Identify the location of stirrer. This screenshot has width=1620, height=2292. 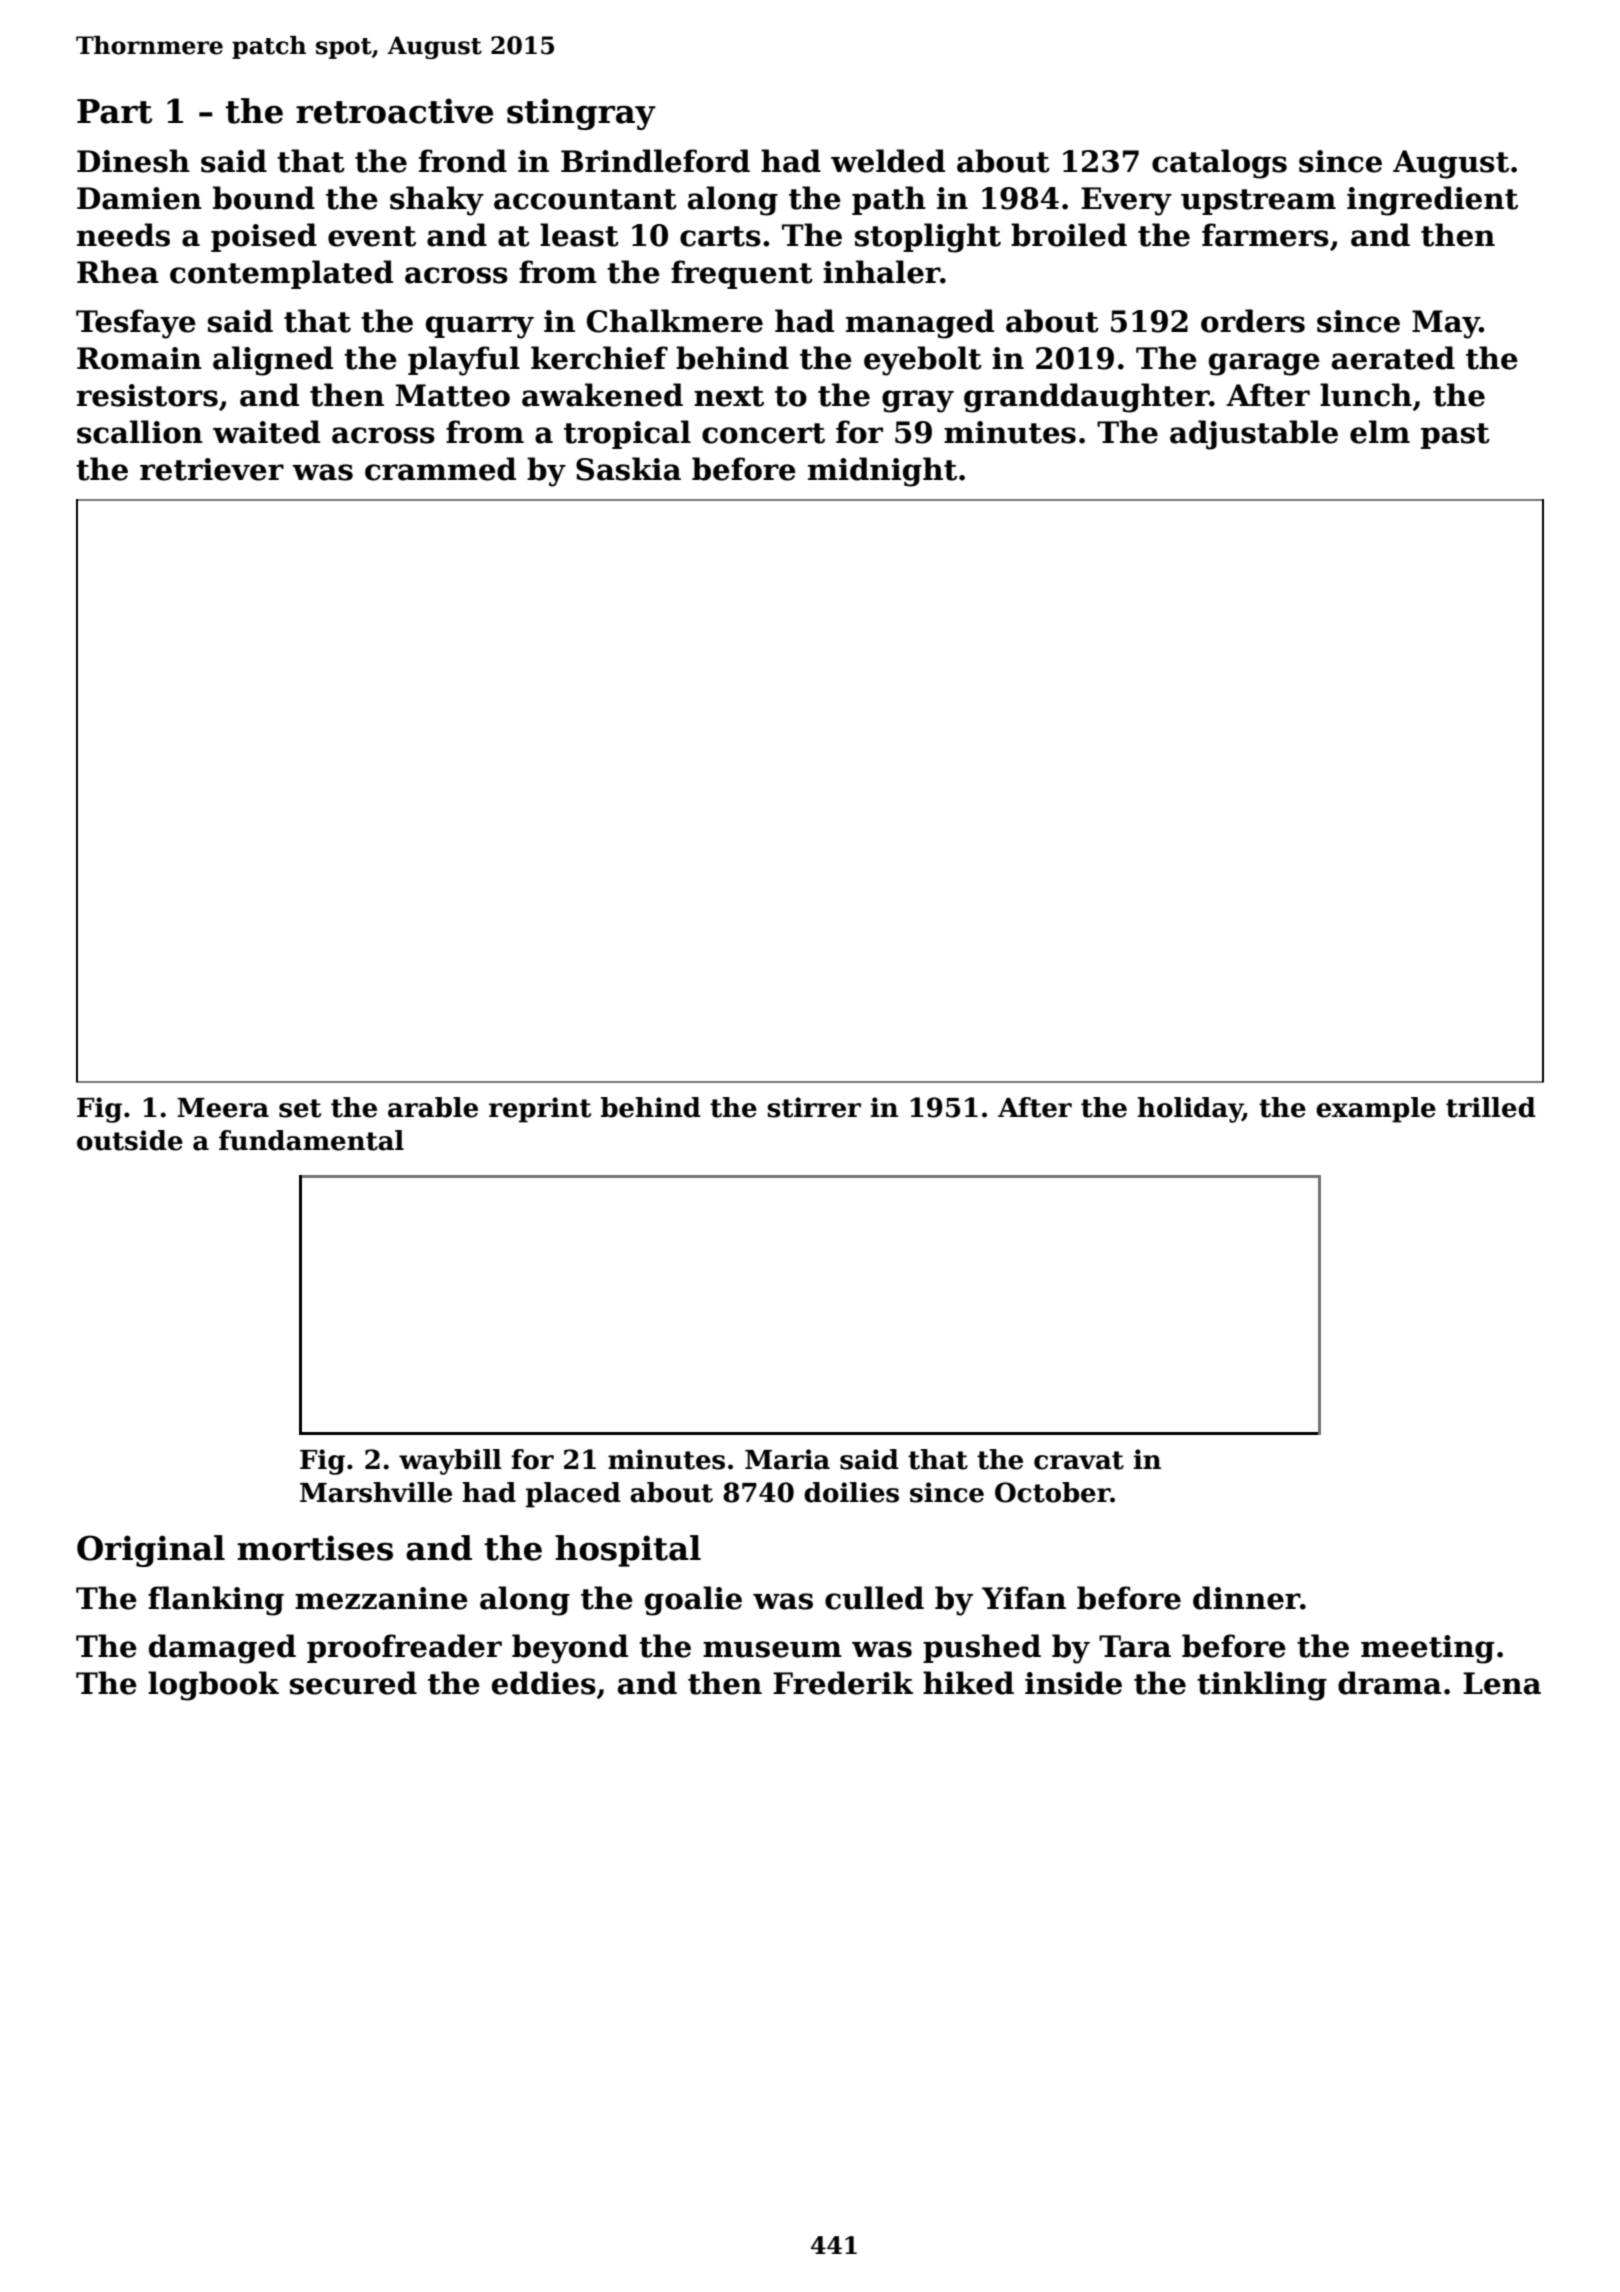
(814, 1107).
